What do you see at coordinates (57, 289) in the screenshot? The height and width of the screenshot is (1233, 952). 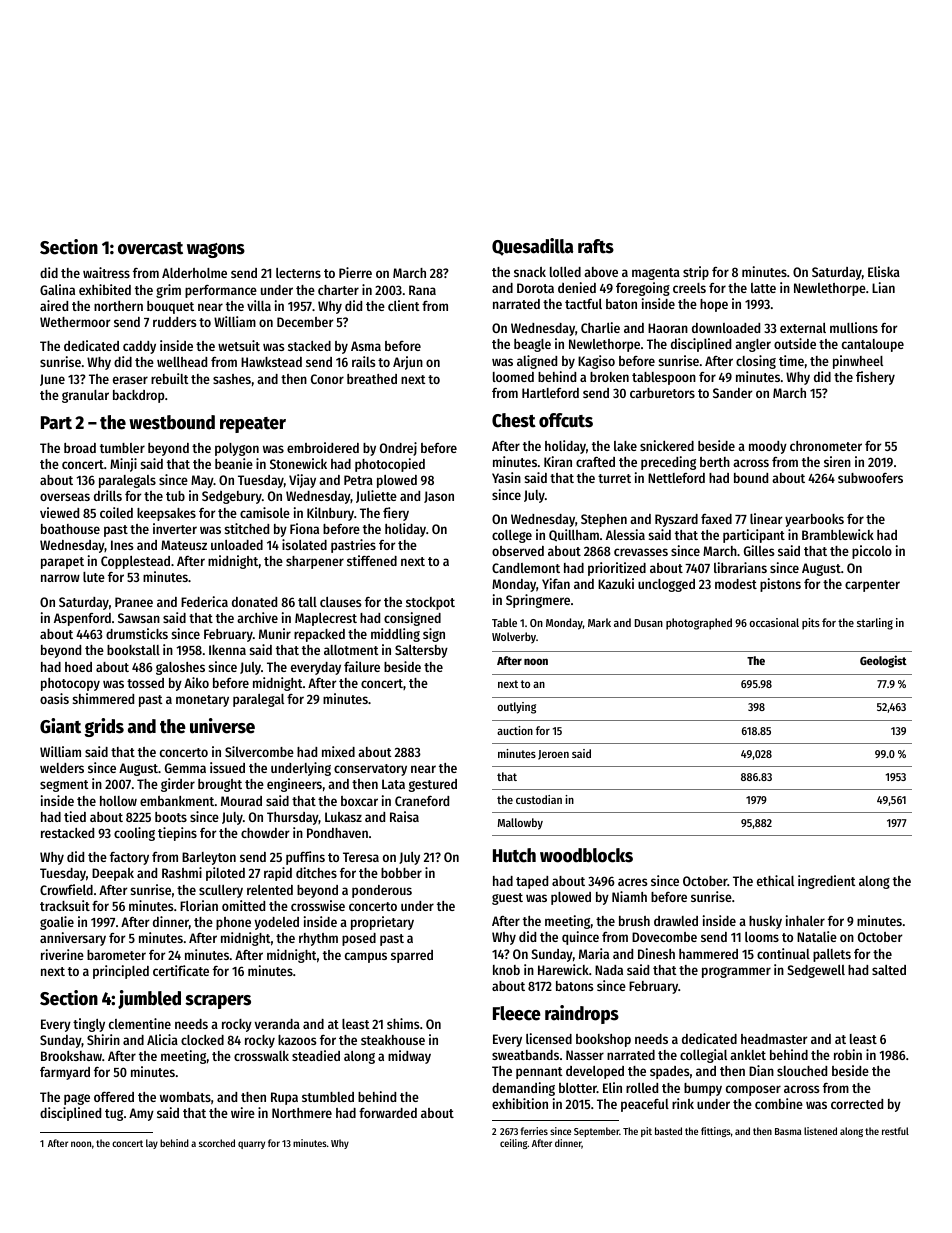 I see `Galina` at bounding box center [57, 289].
